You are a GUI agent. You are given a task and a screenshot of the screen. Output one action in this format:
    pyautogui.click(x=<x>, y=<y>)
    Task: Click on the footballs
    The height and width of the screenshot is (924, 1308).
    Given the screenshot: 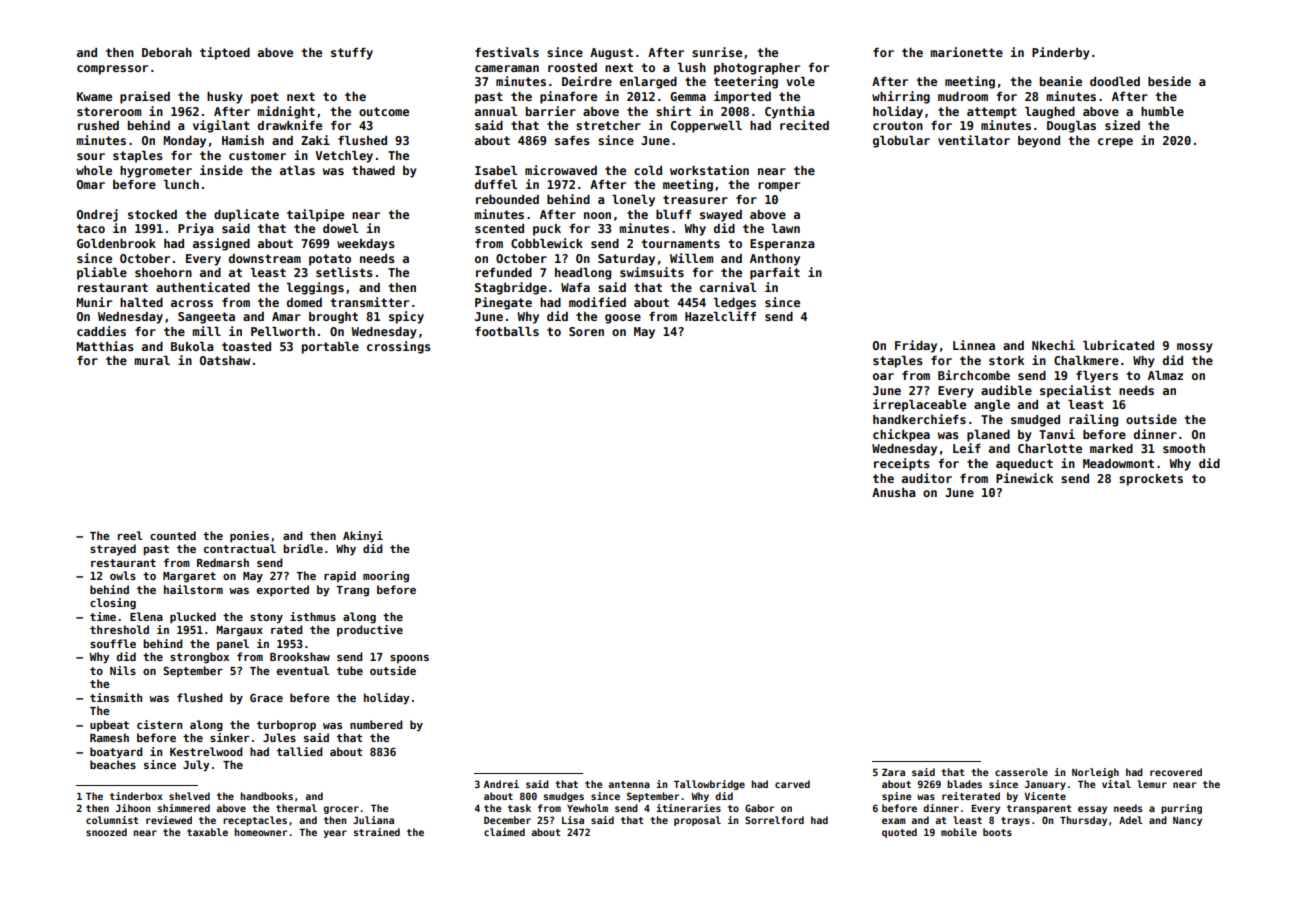 What is the action you would take?
    pyautogui.click(x=507, y=331)
